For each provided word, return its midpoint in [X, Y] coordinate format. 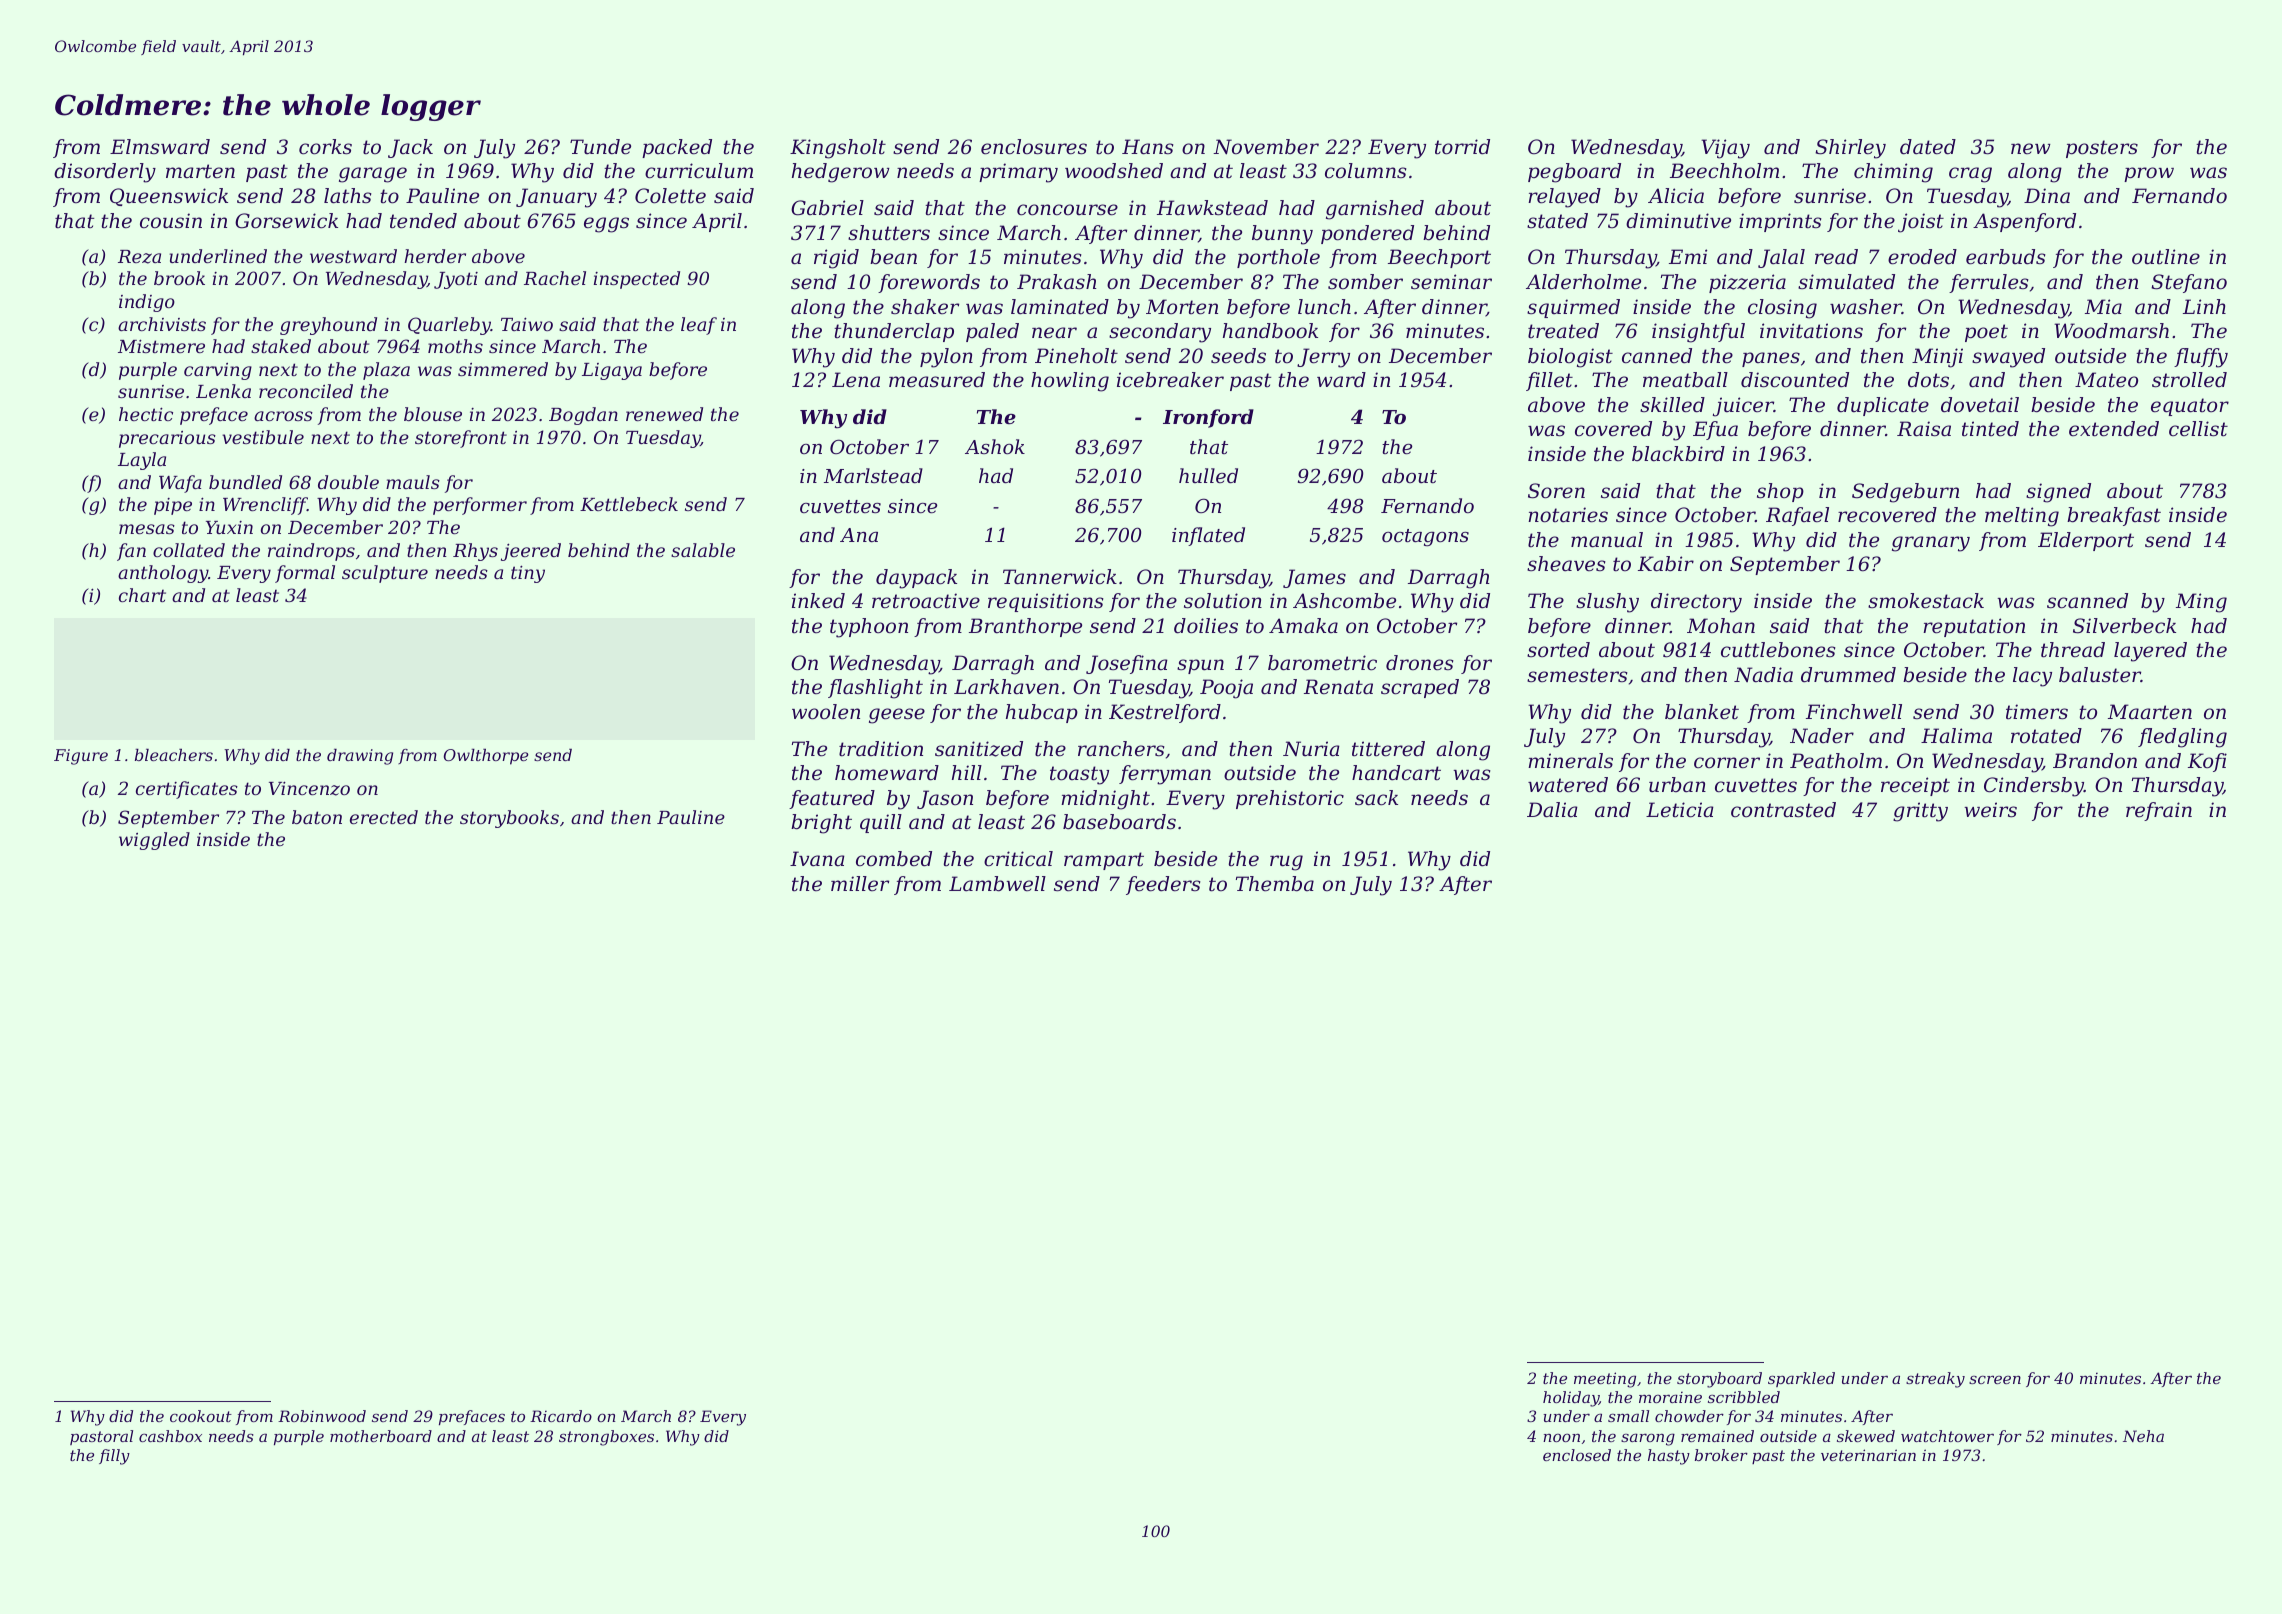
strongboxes [606, 1438]
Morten [1182, 307]
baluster [2100, 675]
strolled [2189, 380]
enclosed [1577, 1455]
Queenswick [169, 197]
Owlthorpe [486, 757]
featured [832, 799]
